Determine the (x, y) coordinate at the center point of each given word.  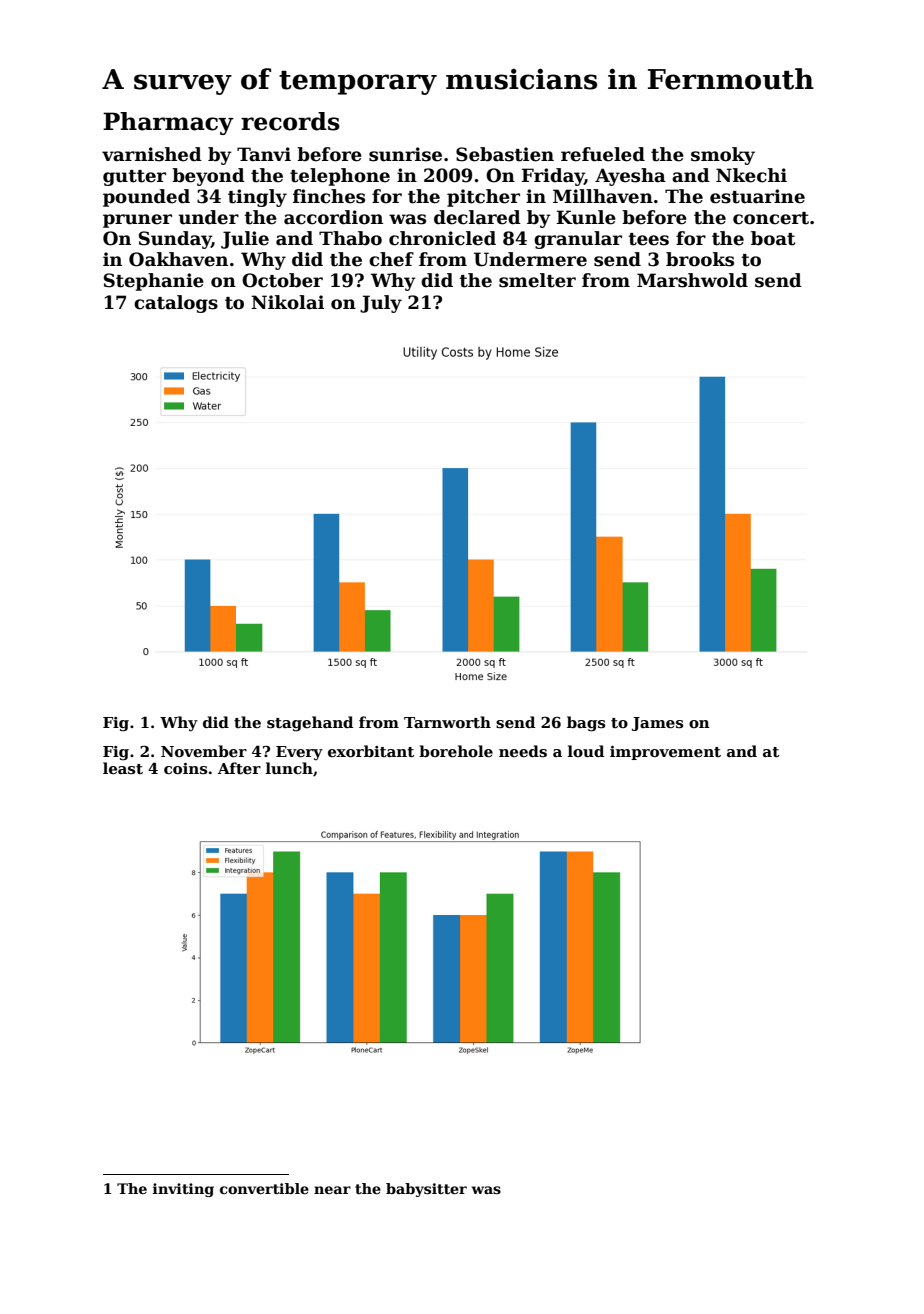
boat (773, 238)
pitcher (483, 198)
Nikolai (287, 302)
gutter (134, 178)
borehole (456, 751)
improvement (665, 753)
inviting (183, 1190)
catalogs (176, 304)
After (239, 768)
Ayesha (630, 177)
